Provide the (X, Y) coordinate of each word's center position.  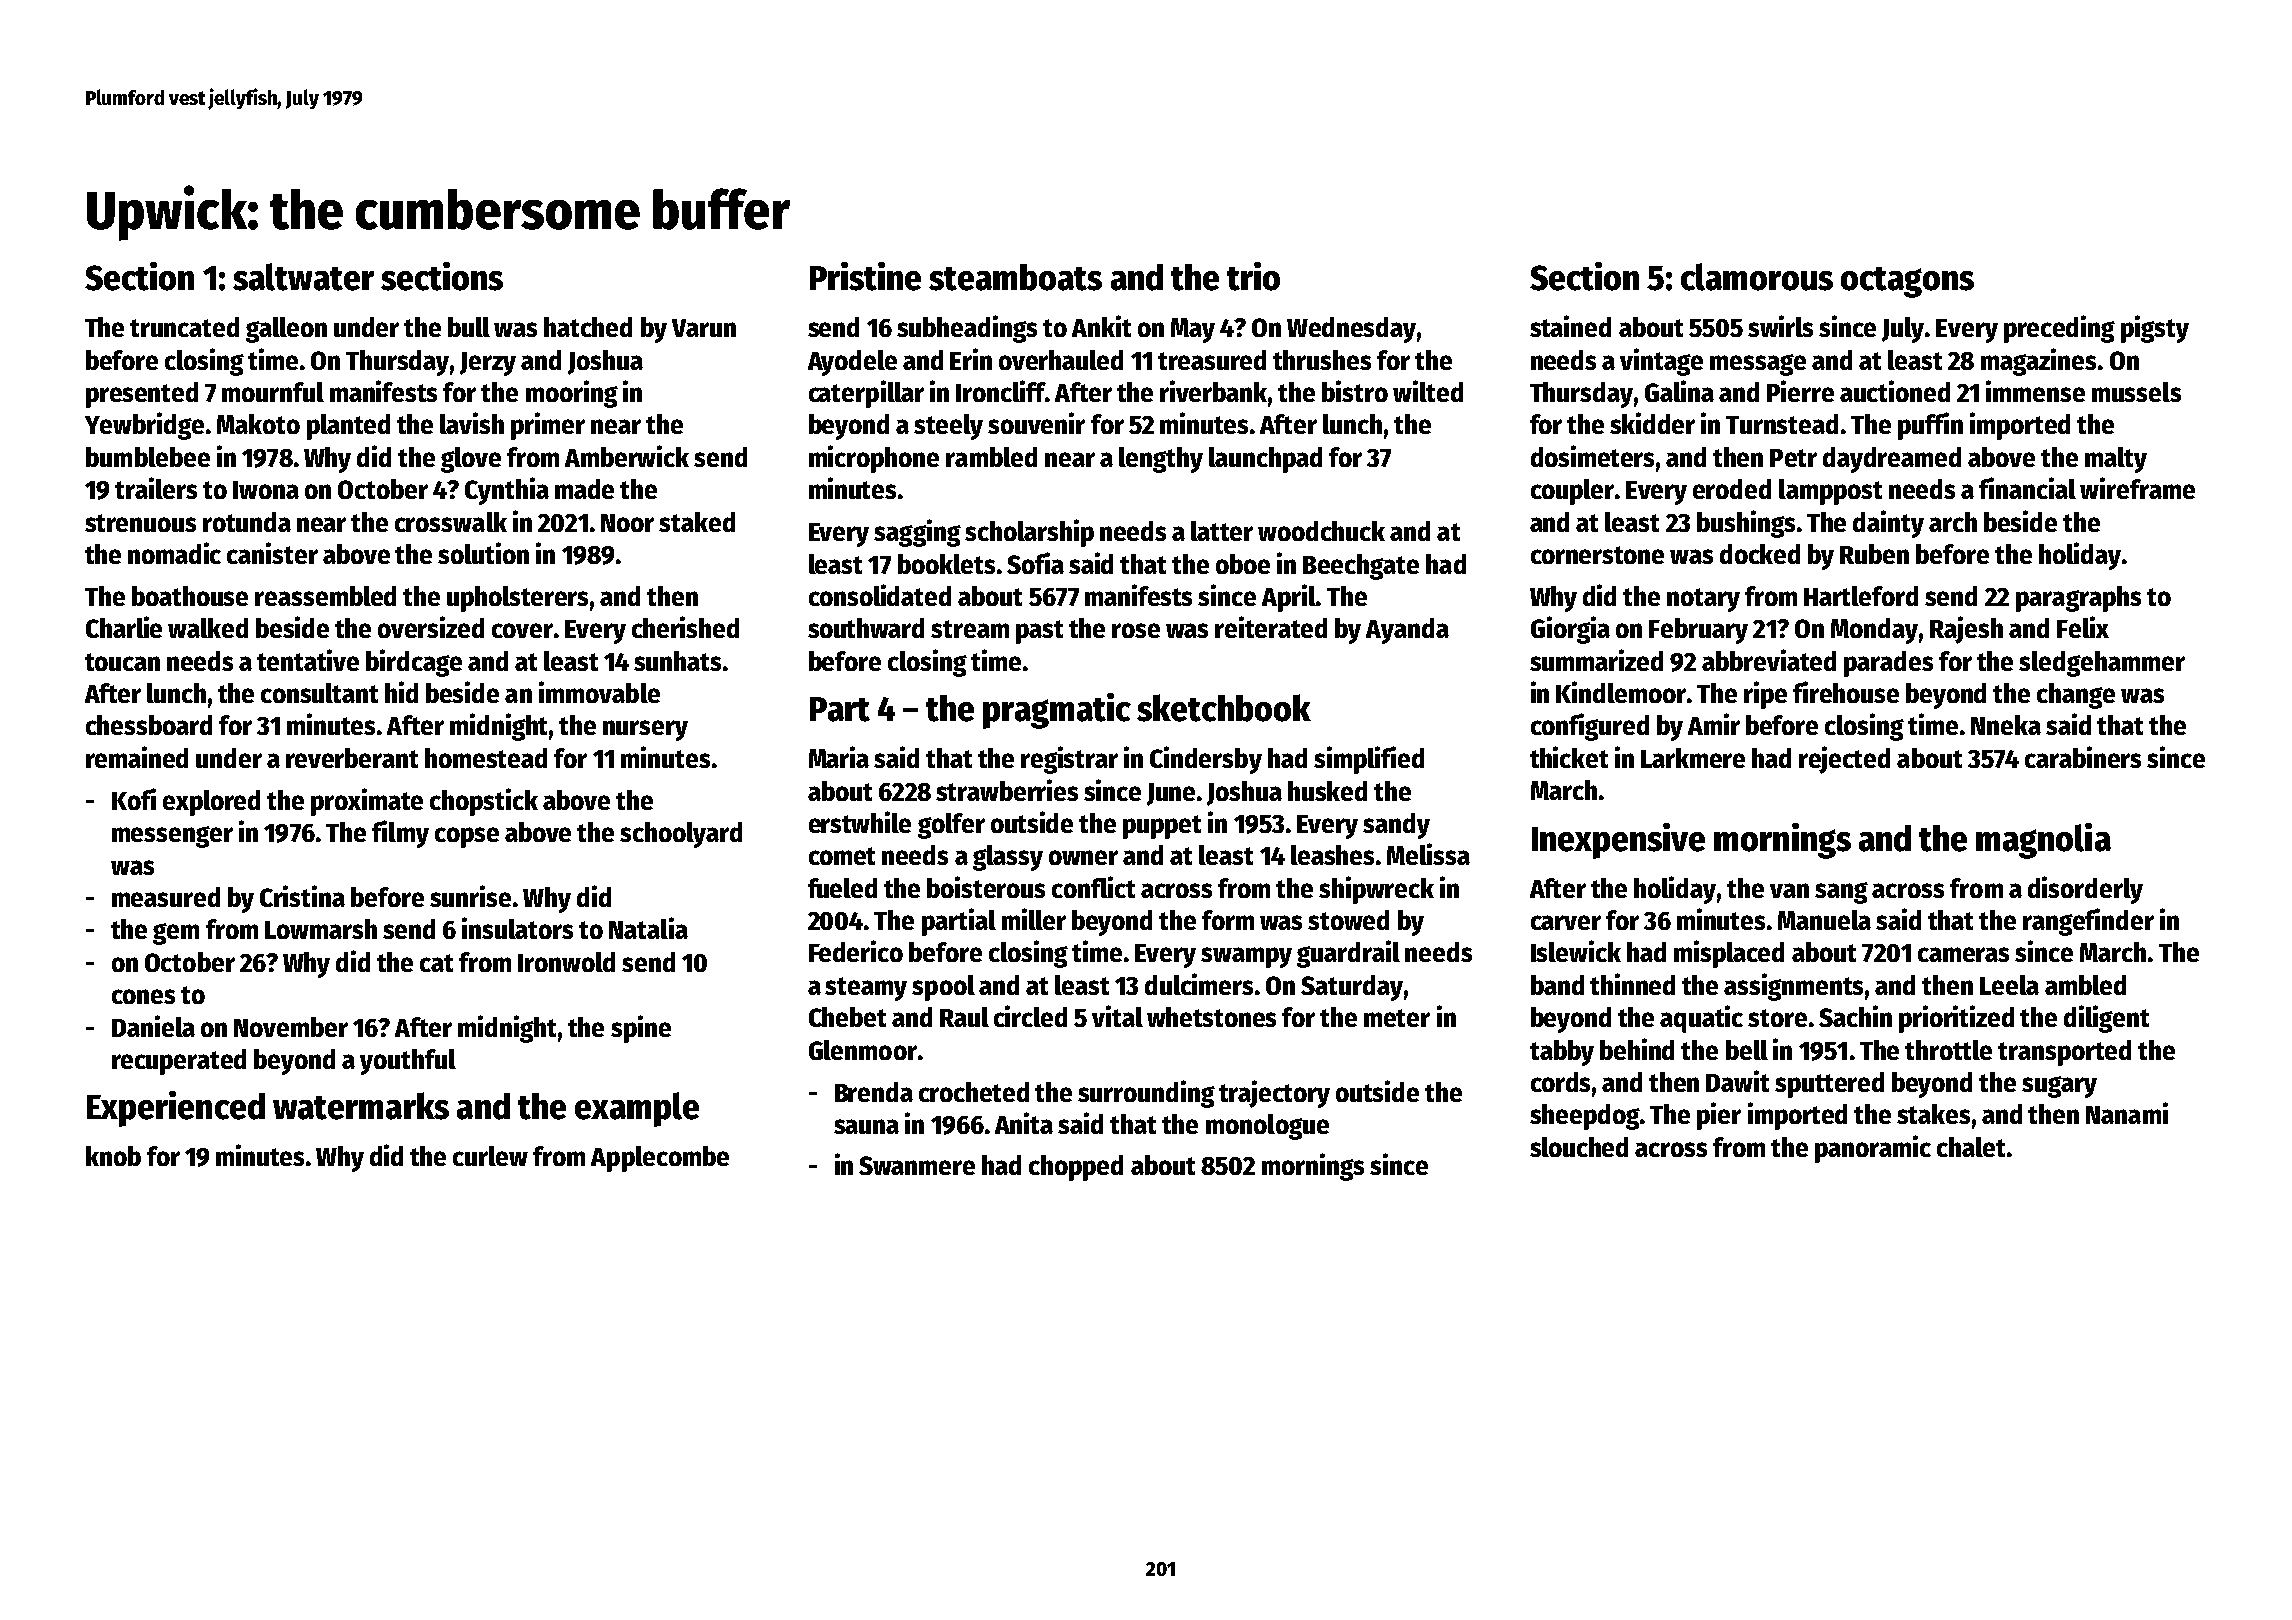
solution (483, 553)
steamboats (1015, 277)
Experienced (176, 1109)
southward (866, 628)
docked (1760, 554)
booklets (946, 564)
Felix (2083, 627)
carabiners (2083, 757)
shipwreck (1376, 890)
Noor (627, 523)
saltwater (303, 277)
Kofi (134, 799)
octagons (1907, 282)
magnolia (2043, 841)
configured (1590, 727)
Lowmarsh (321, 929)
